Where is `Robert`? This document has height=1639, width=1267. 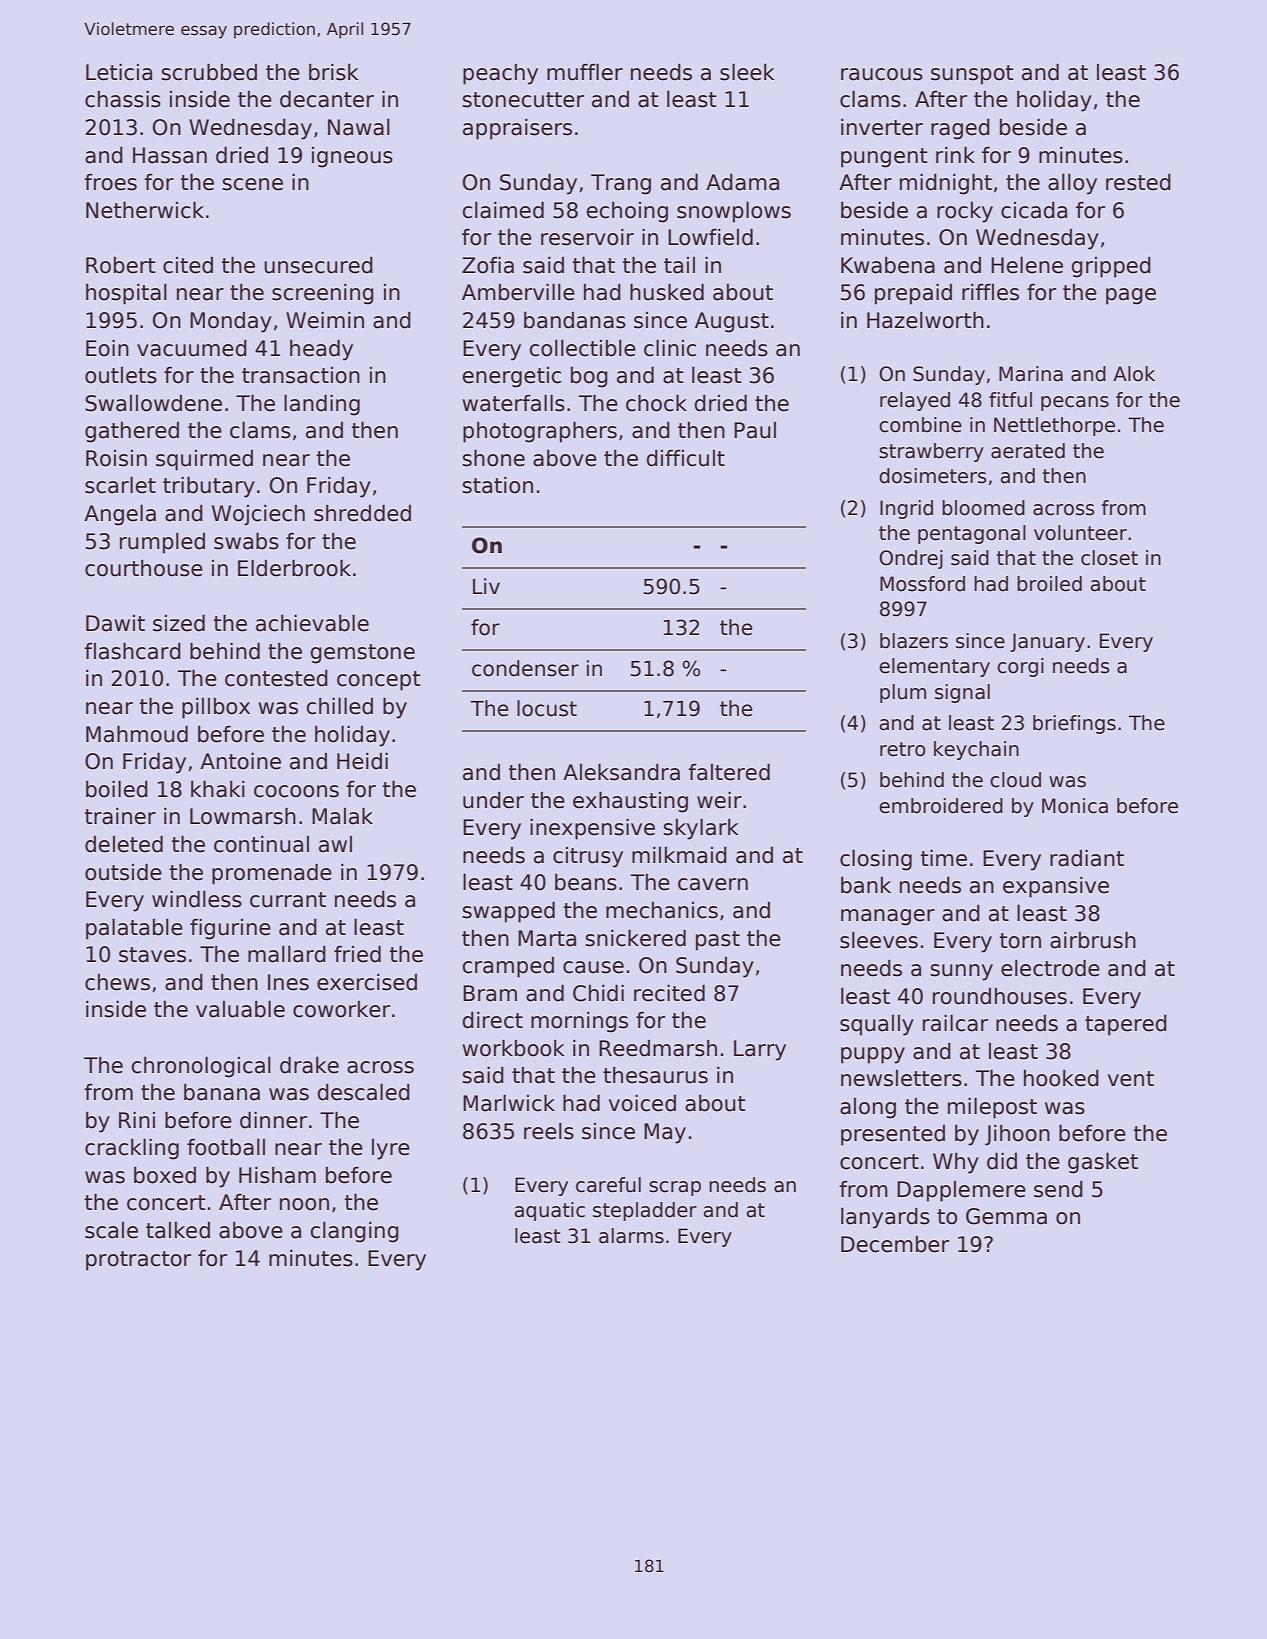
Robert is located at coordinates (121, 265).
